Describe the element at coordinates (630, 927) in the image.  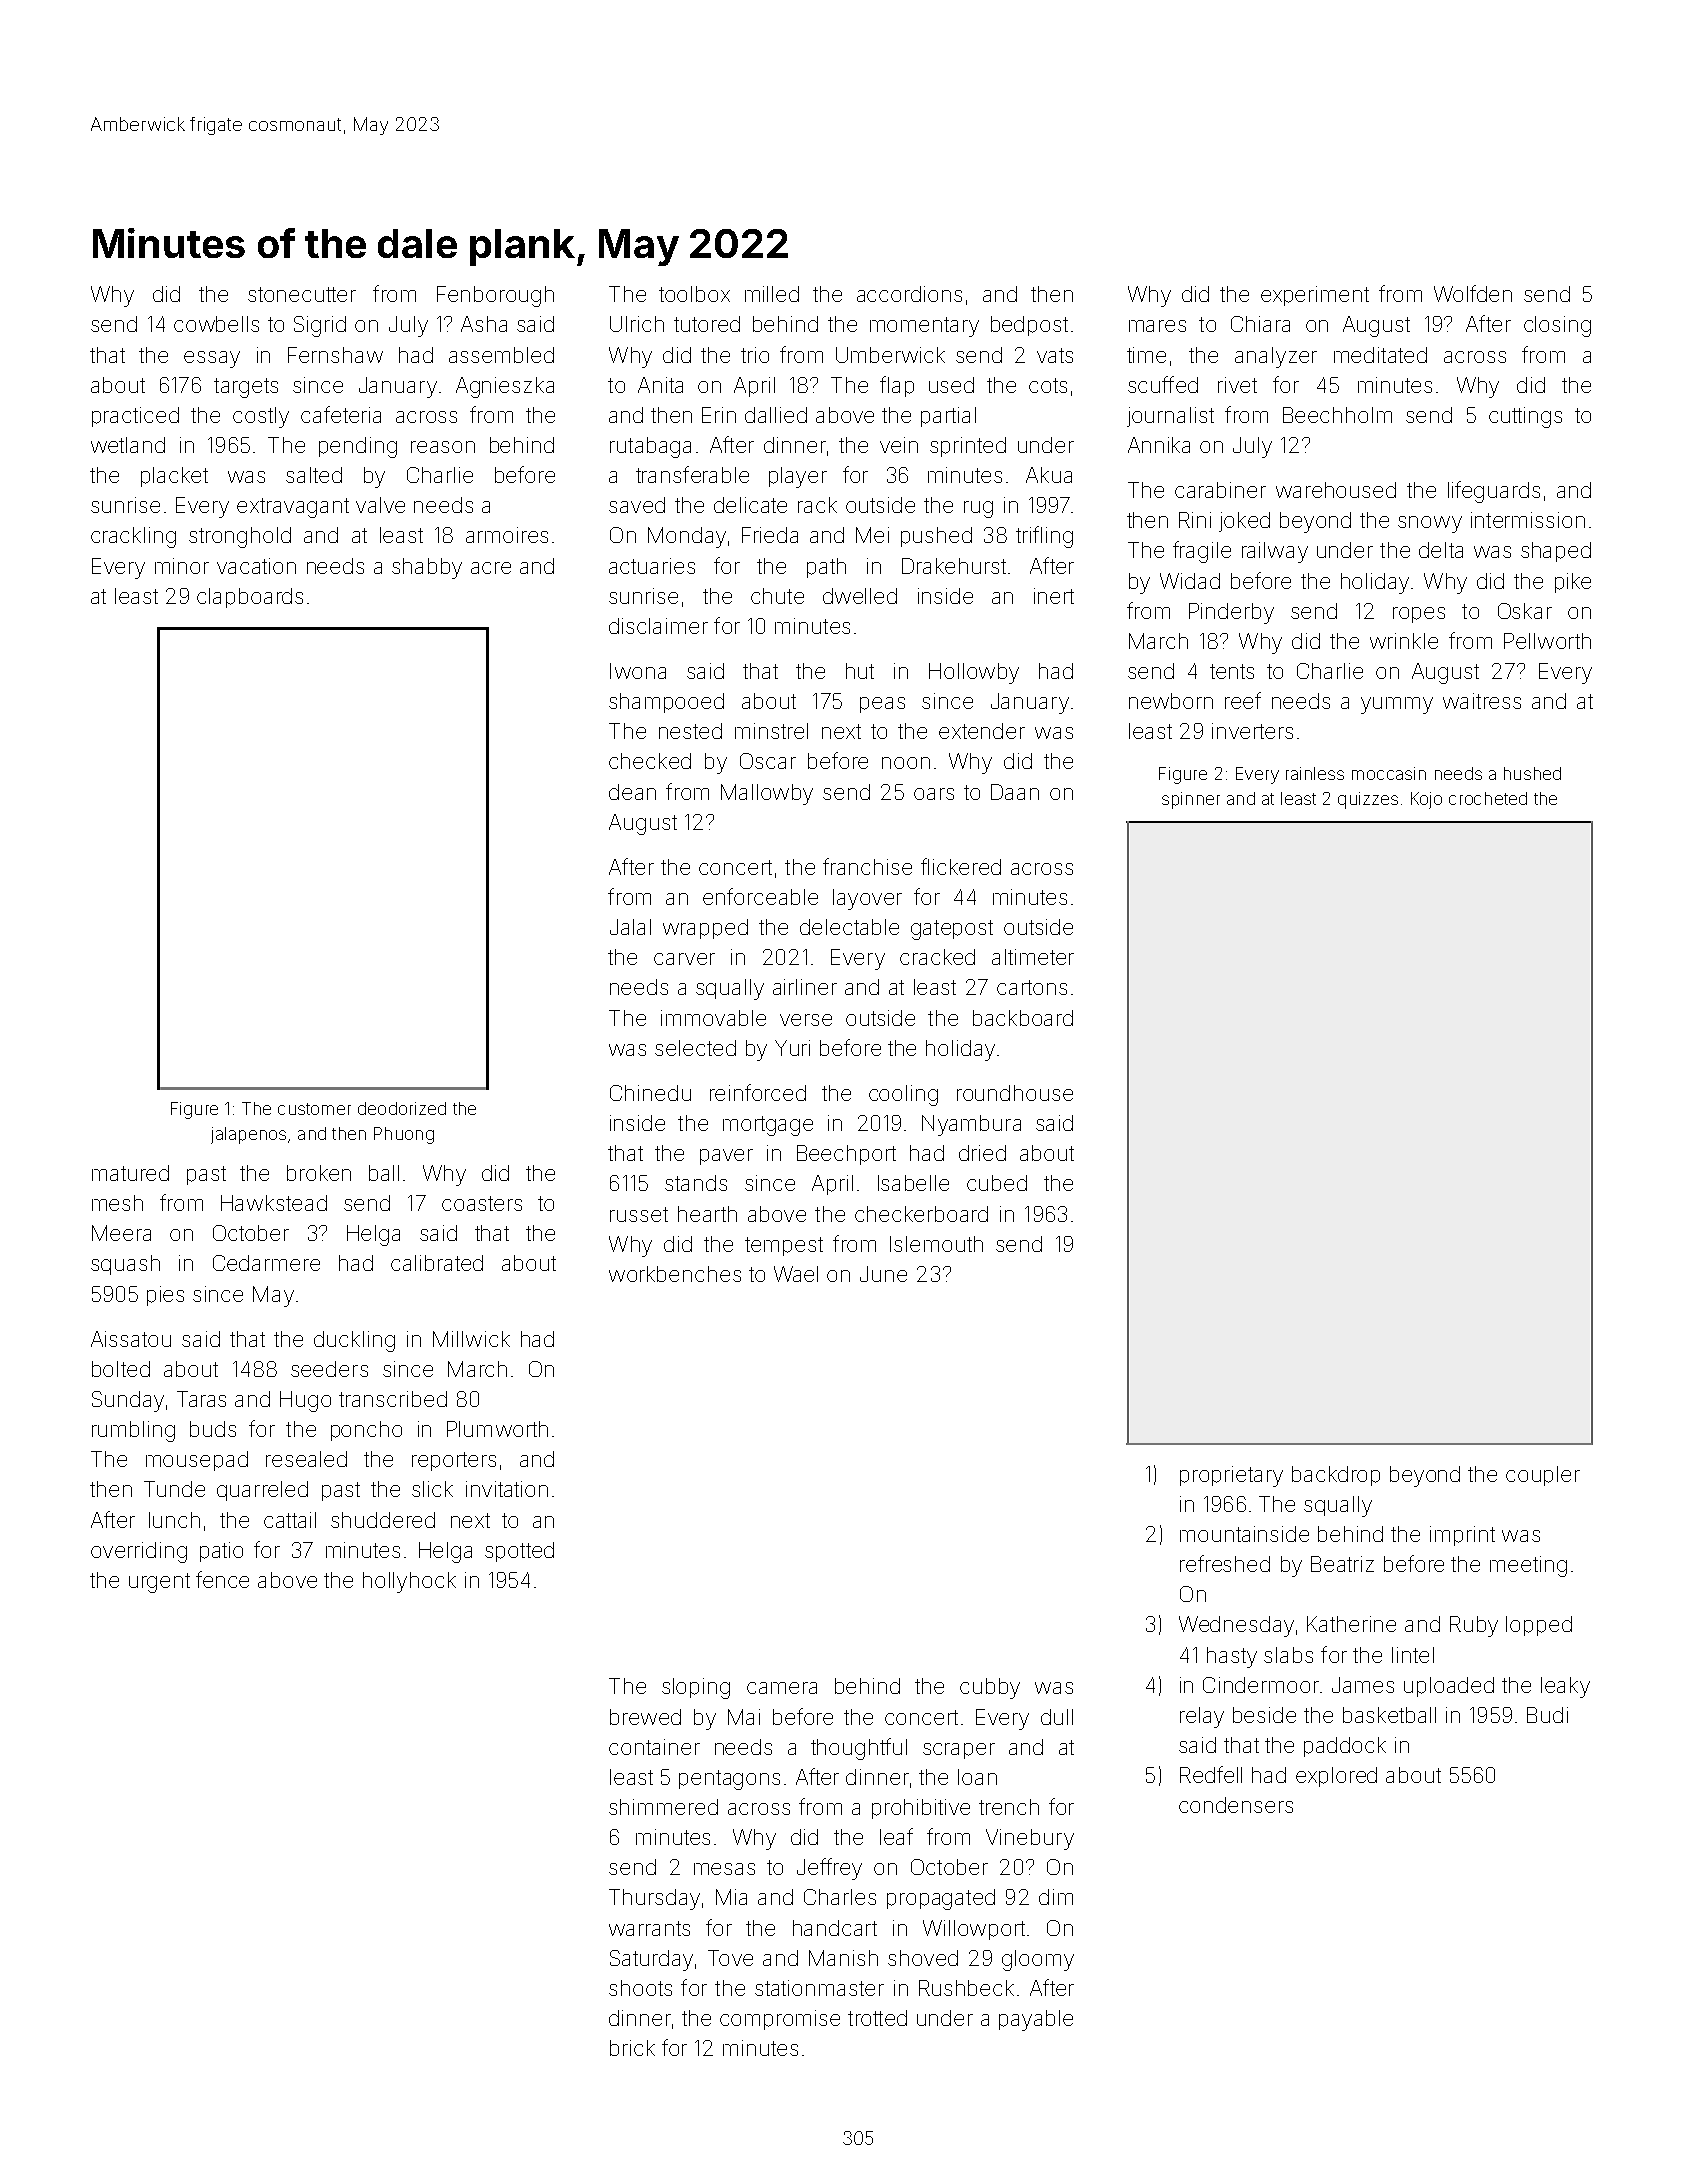
I see `Jalal` at that location.
